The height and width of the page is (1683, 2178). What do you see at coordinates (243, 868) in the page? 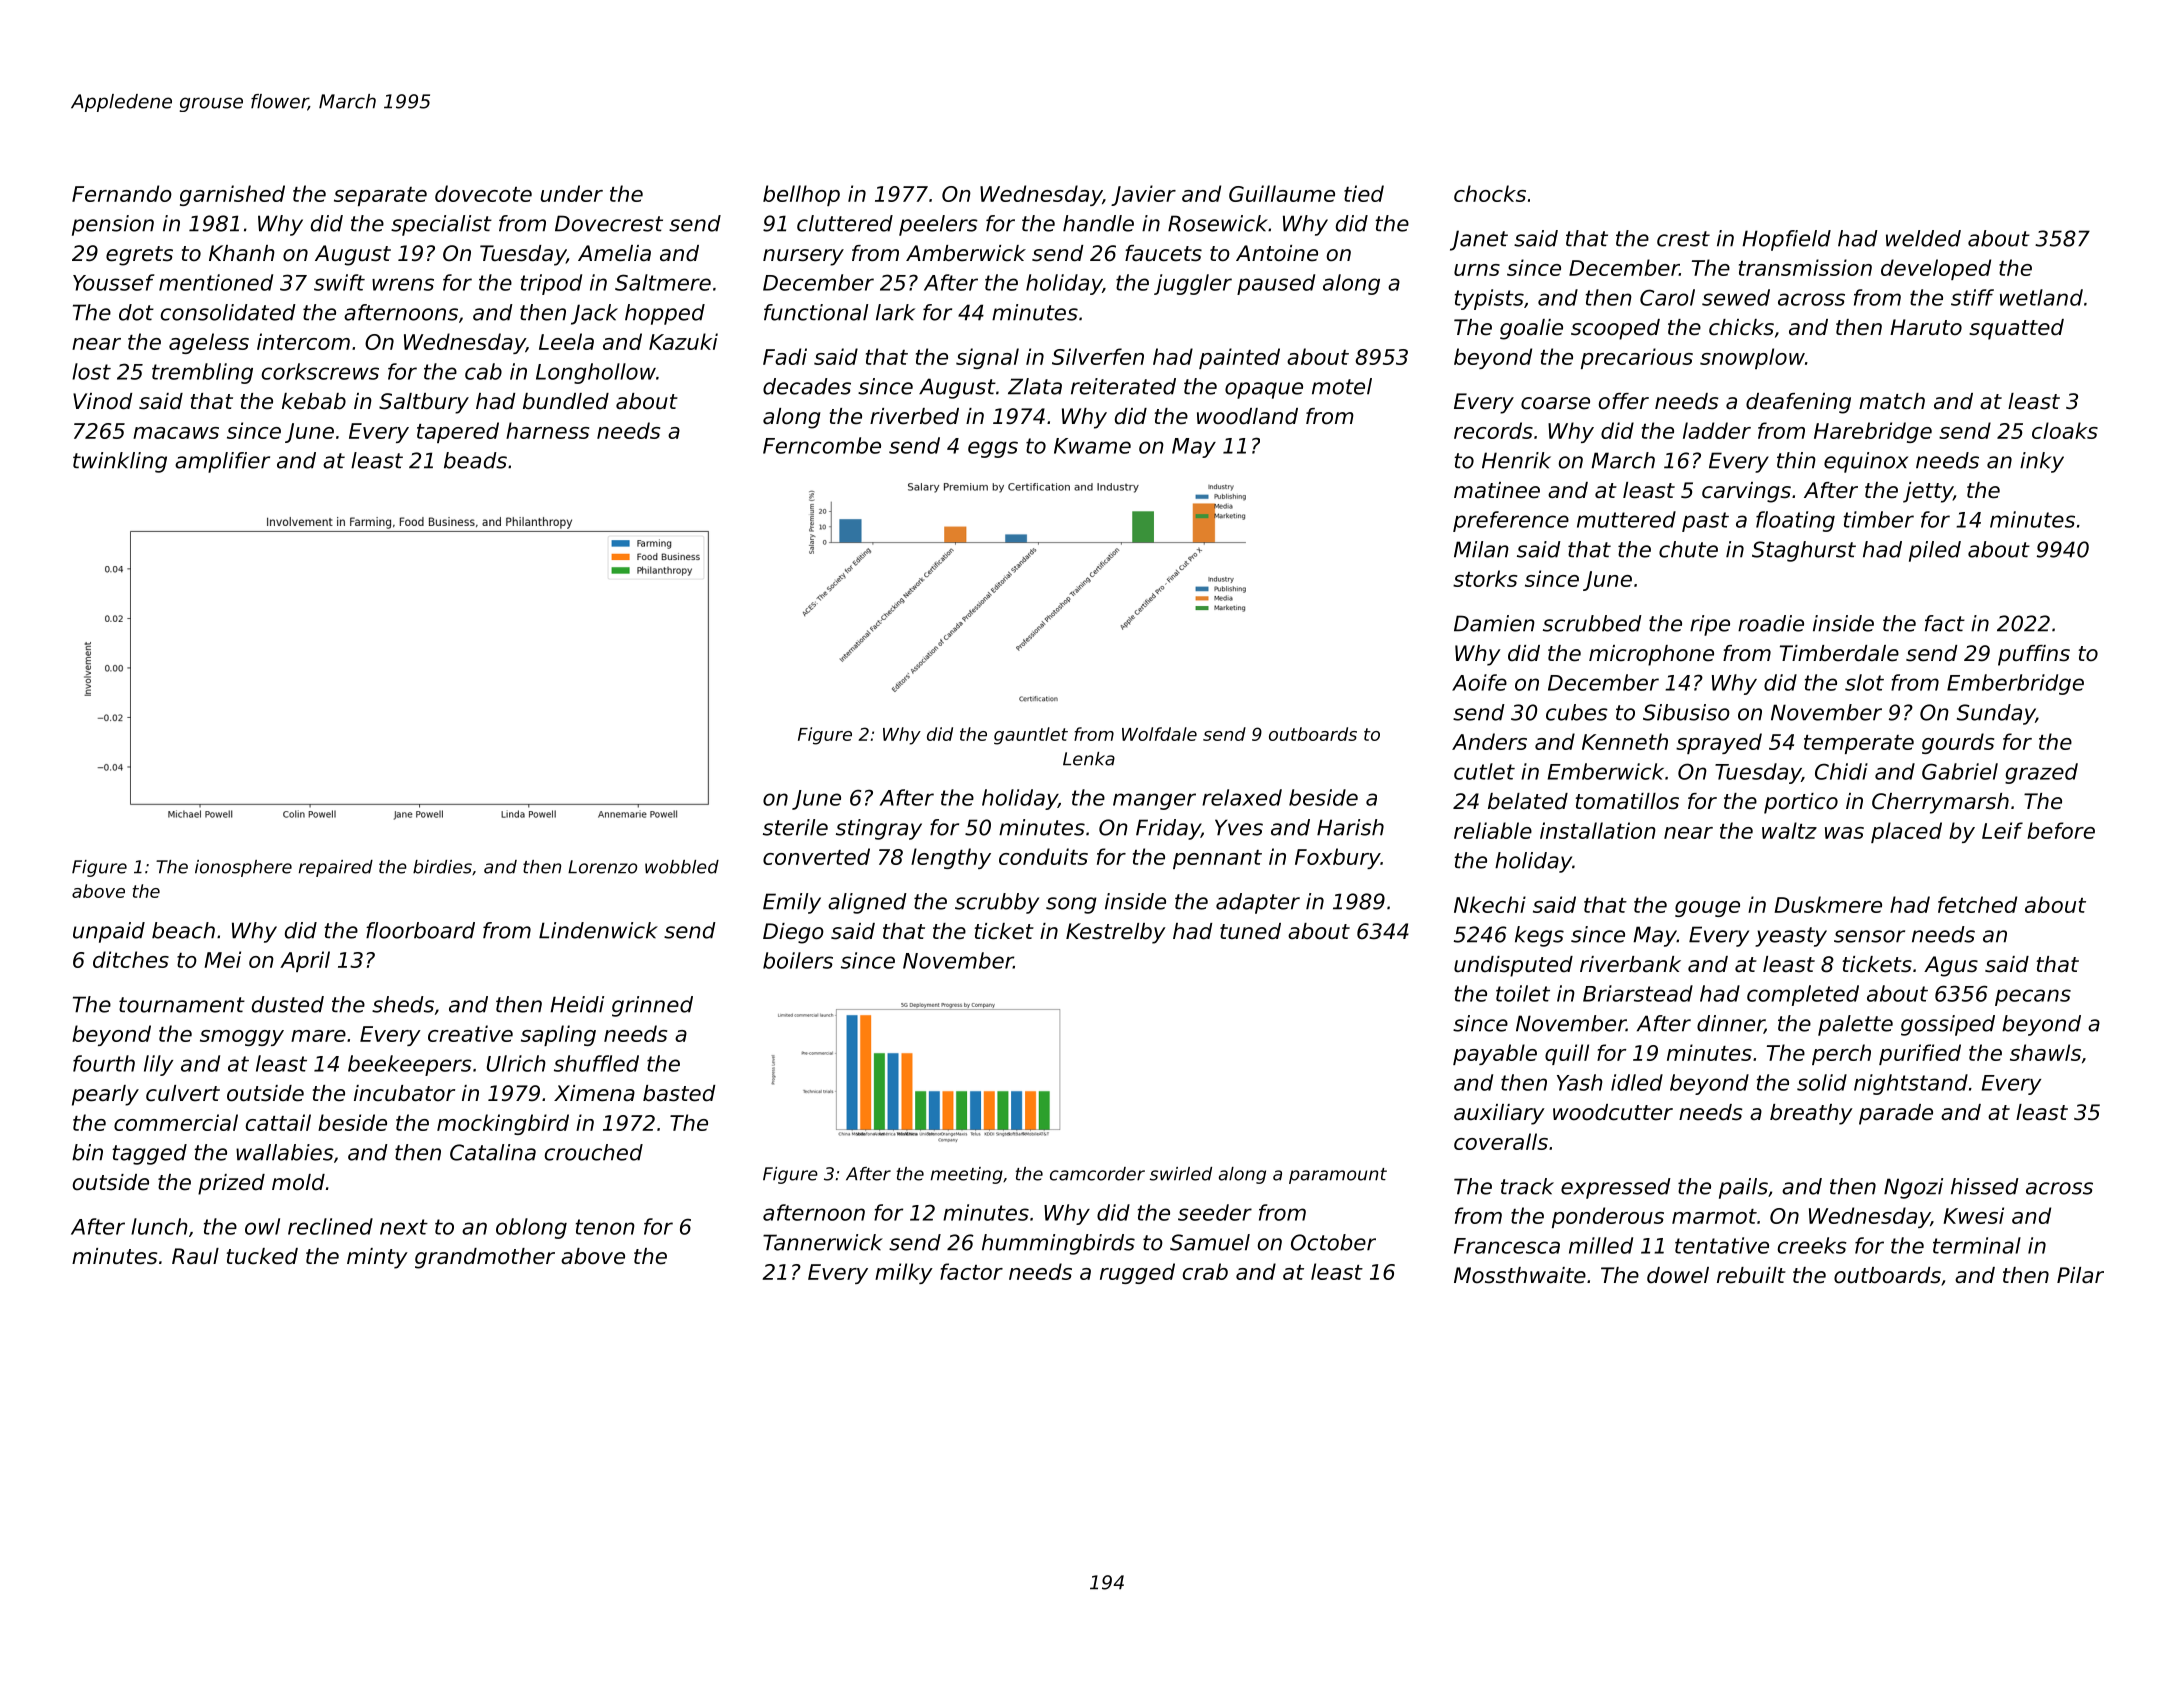
I see `ionosphere` at bounding box center [243, 868].
